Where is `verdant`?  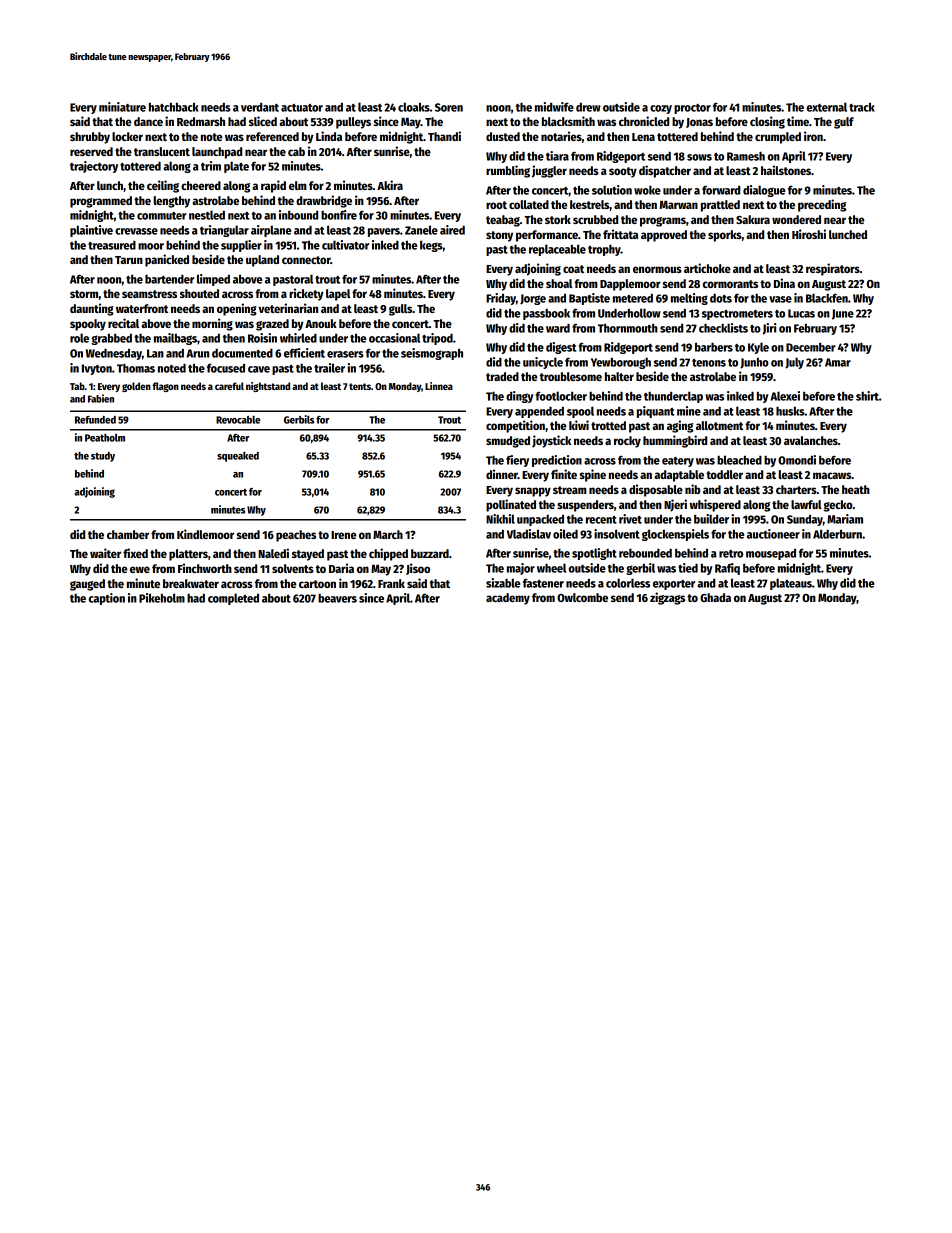
verdant is located at coordinates (260, 107).
